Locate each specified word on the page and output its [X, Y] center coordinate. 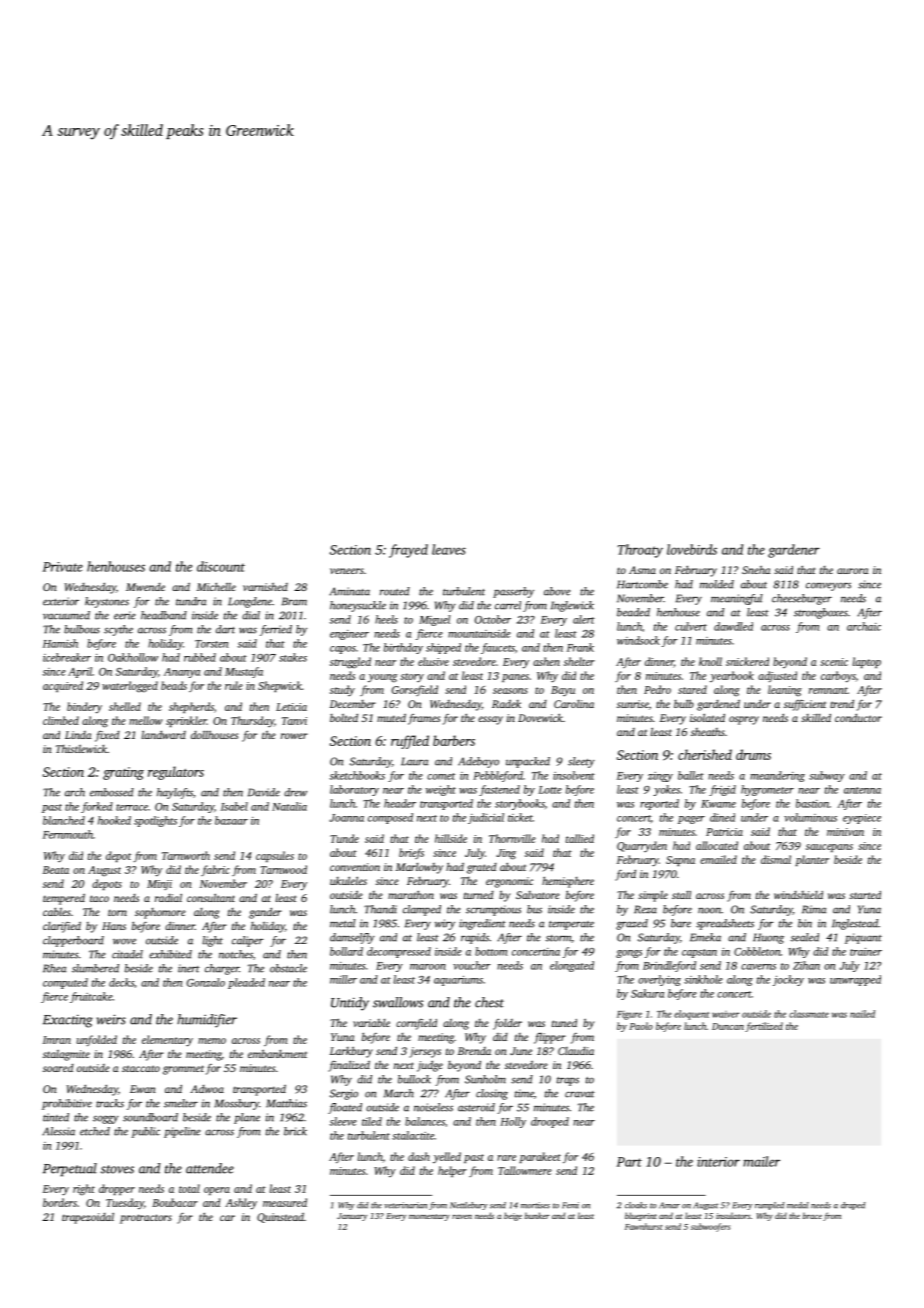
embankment [277, 1053]
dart [225, 629]
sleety [581, 762]
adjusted [777, 676]
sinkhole [703, 979]
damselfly [352, 938]
